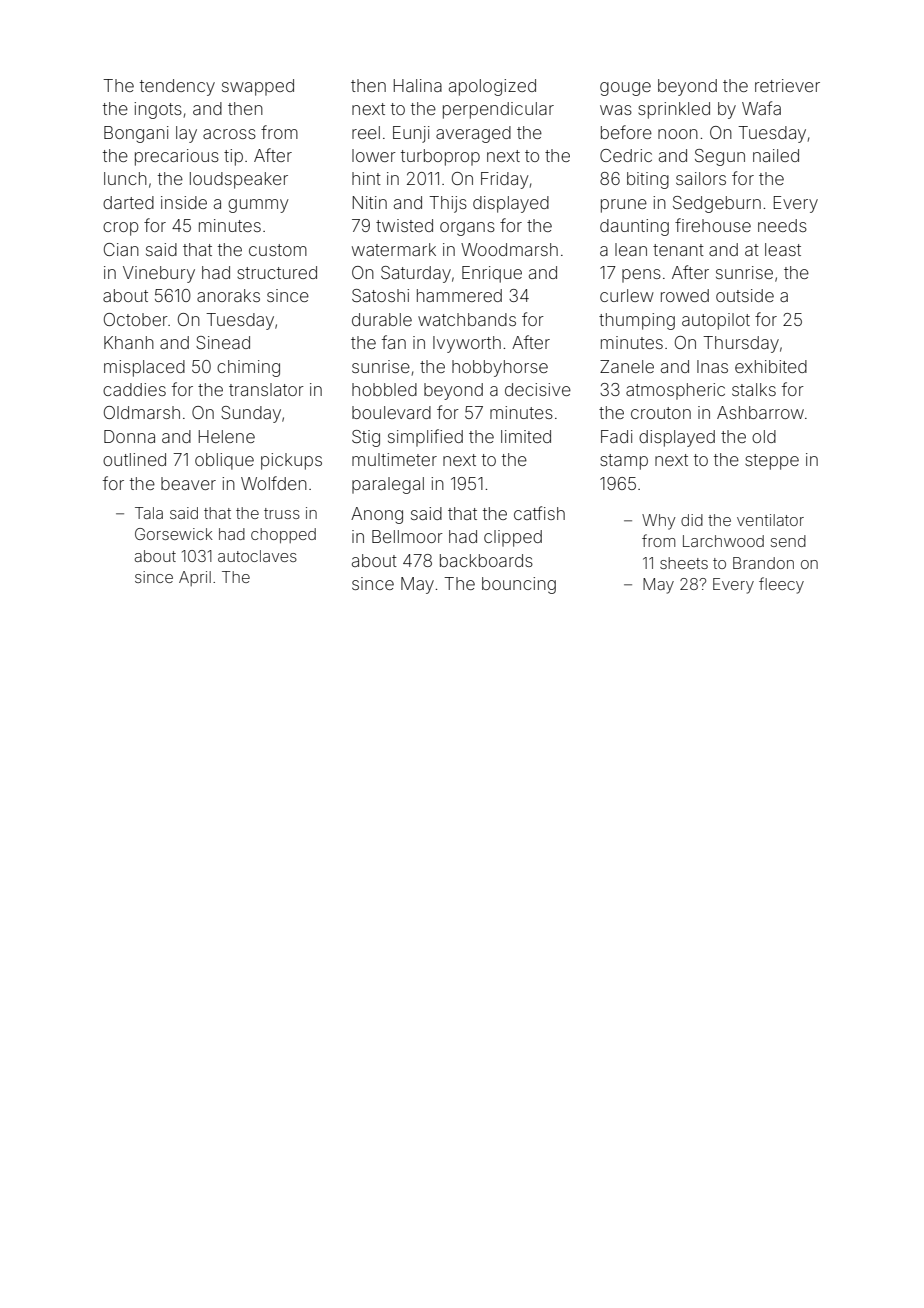 The image size is (924, 1308). What do you see at coordinates (675, 391) in the page?
I see `atmospheric` at bounding box center [675, 391].
